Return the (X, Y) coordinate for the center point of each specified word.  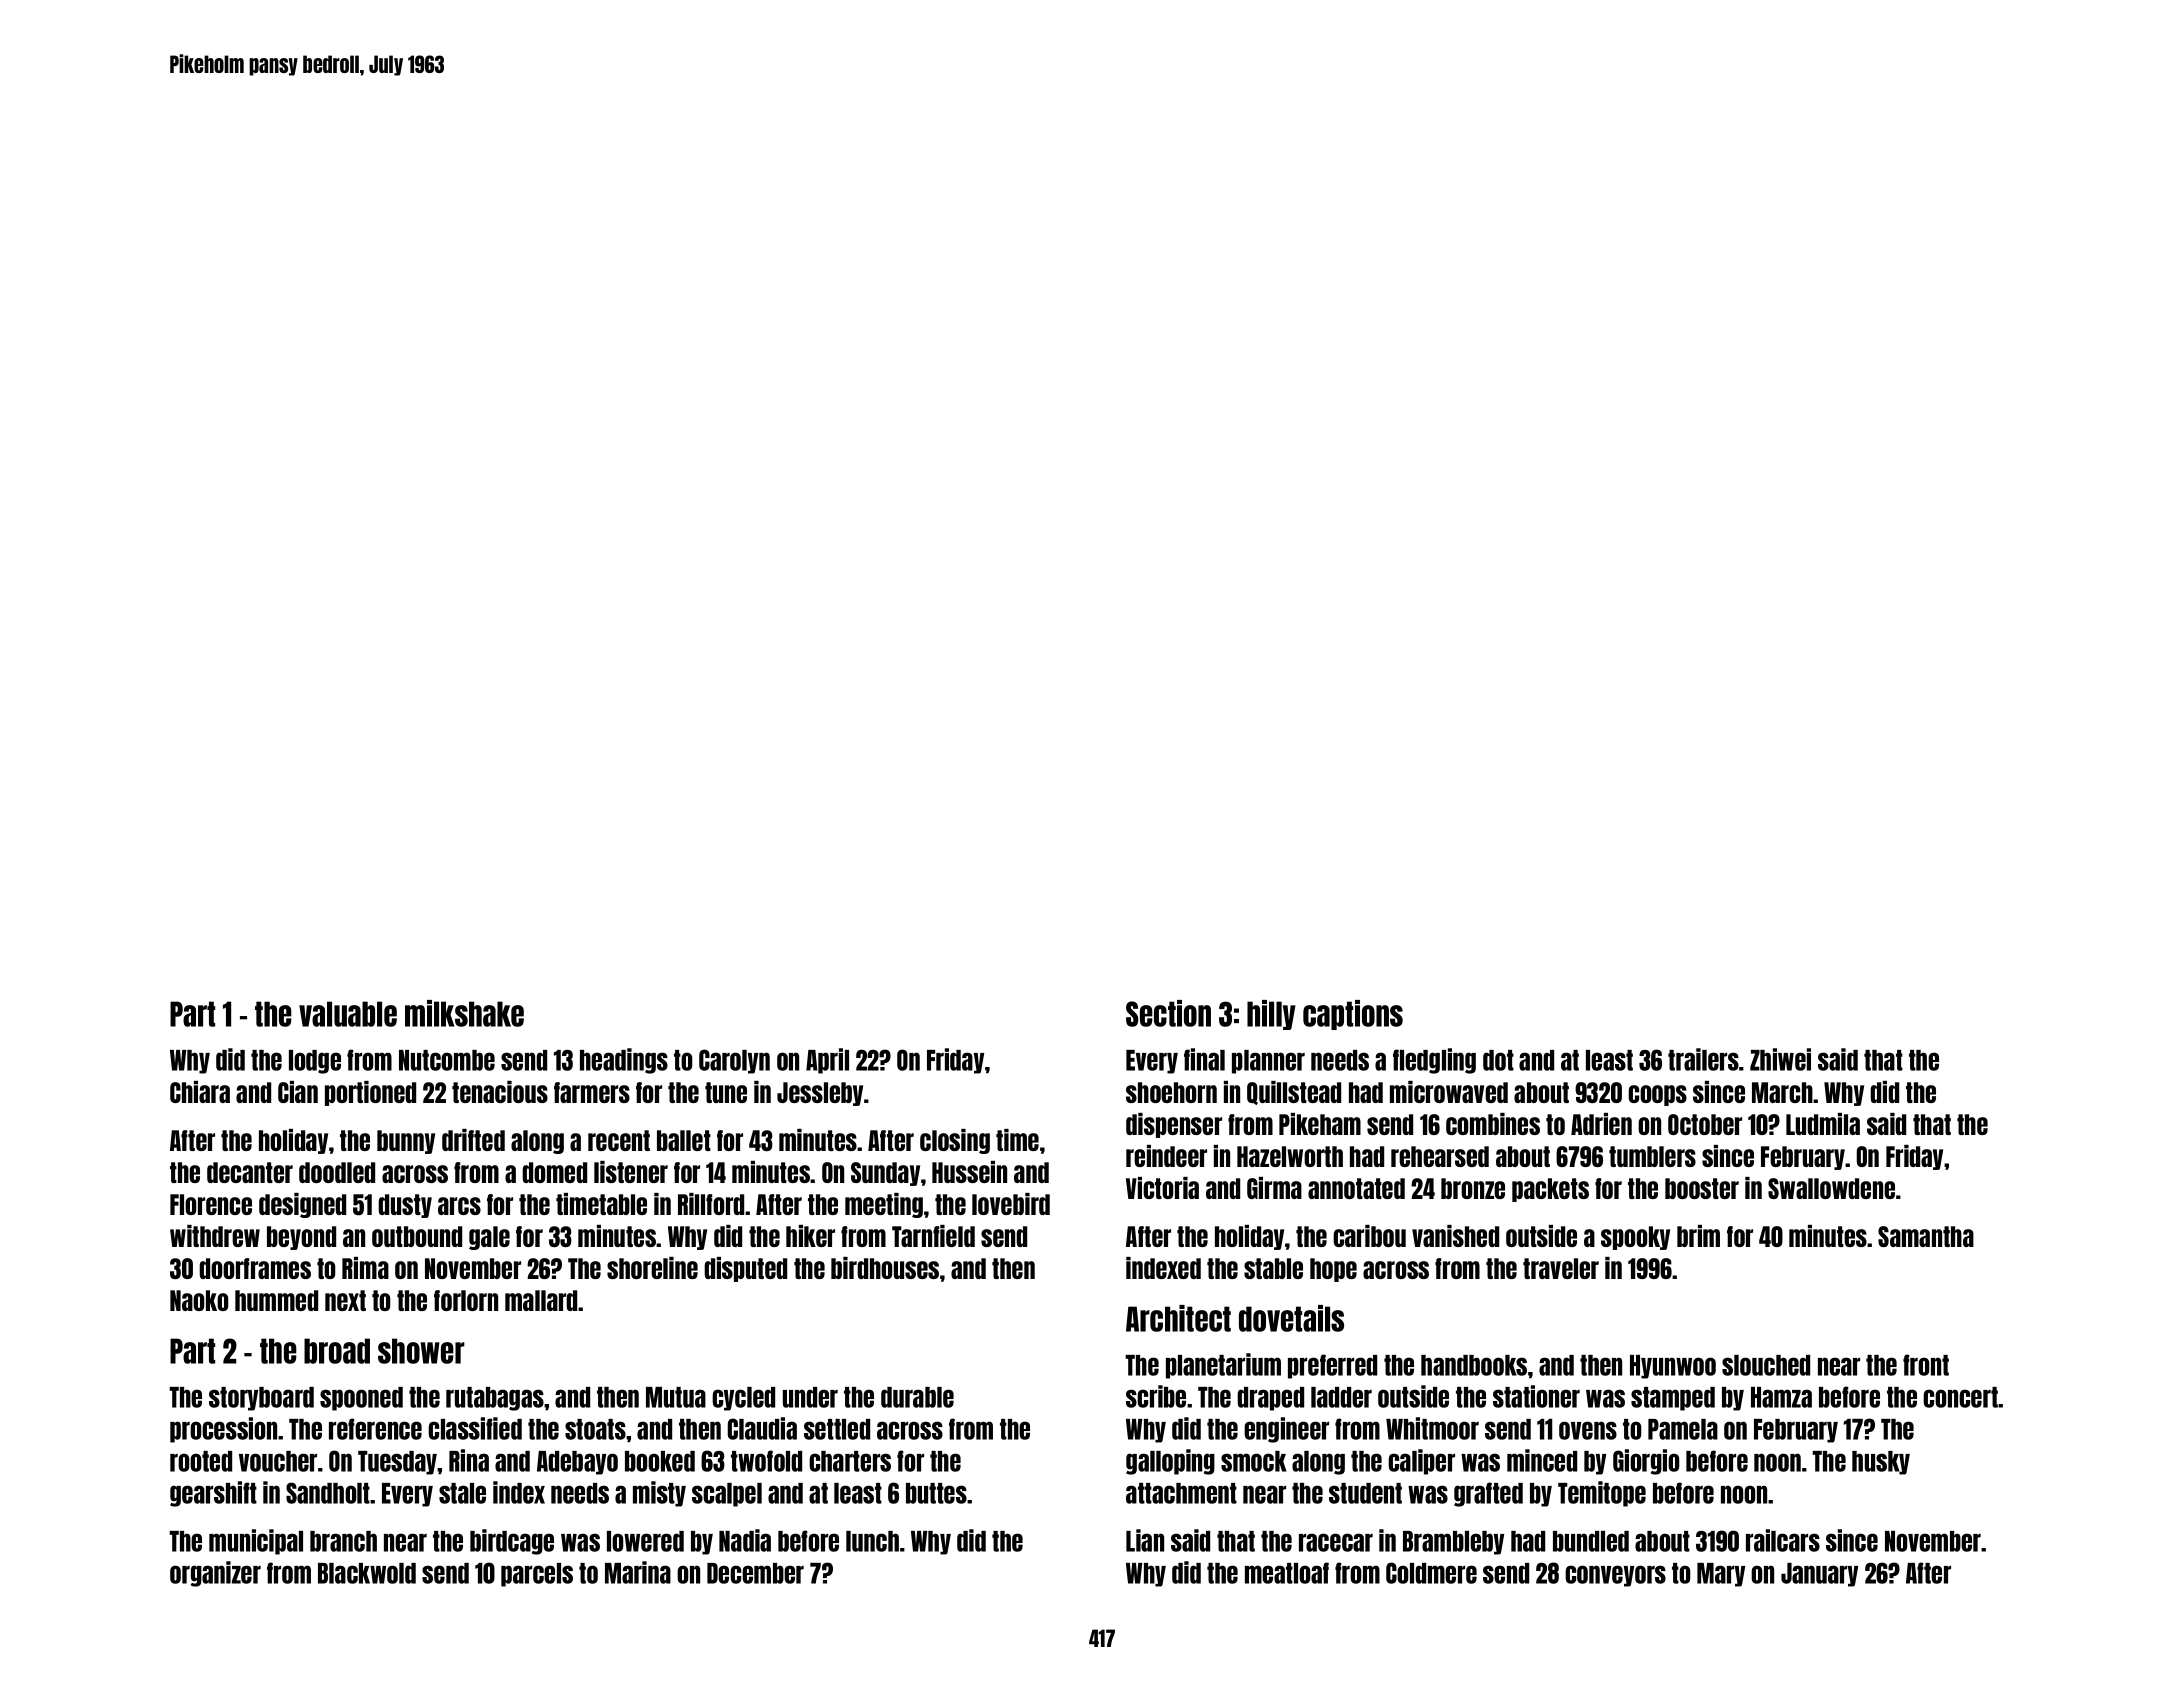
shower (421, 1351)
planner (1268, 1062)
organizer (215, 1574)
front (1926, 1365)
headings (624, 1061)
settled (837, 1429)
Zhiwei (1780, 1059)
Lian (1145, 1540)
